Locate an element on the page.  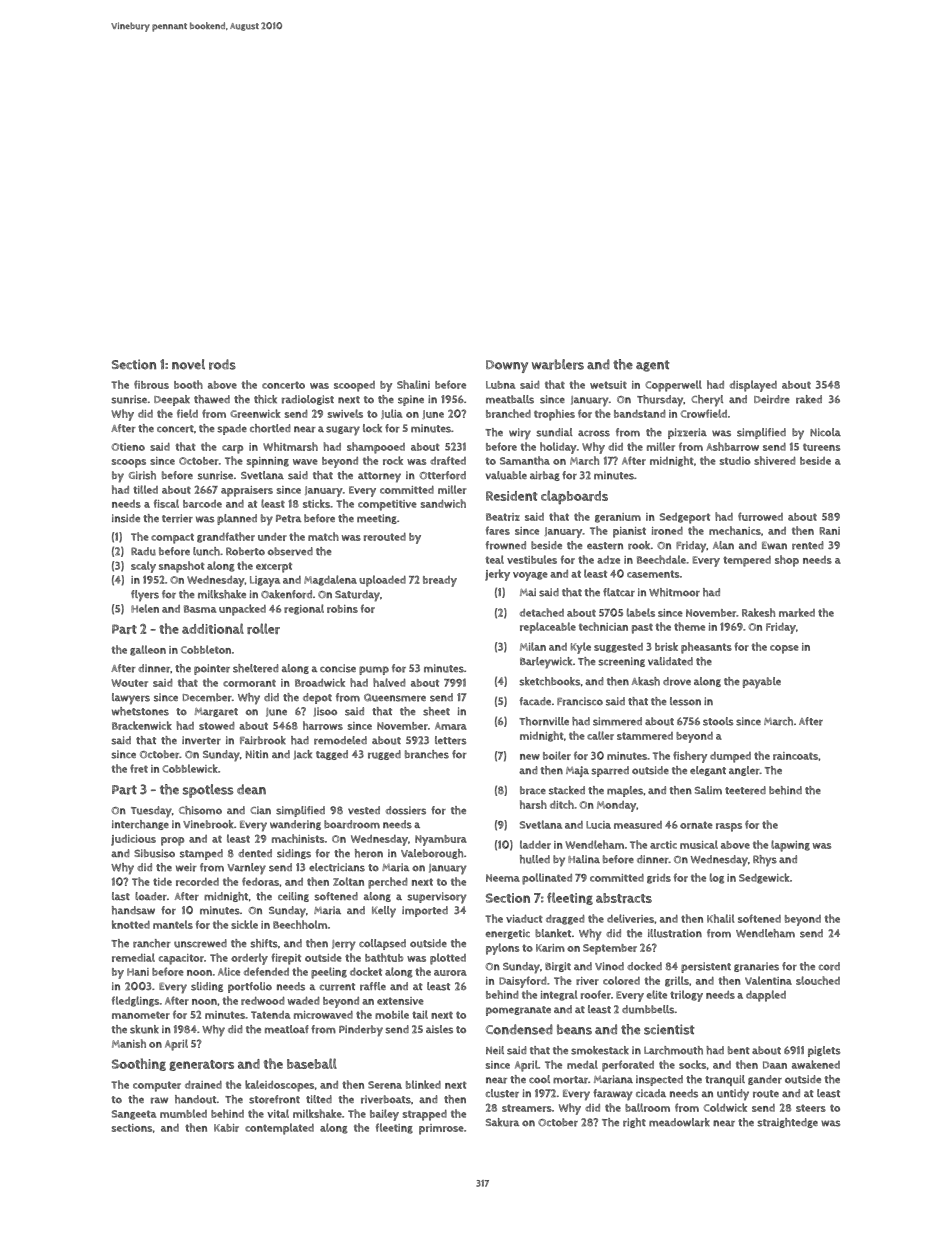
Rhys is located at coordinates (765, 861).
